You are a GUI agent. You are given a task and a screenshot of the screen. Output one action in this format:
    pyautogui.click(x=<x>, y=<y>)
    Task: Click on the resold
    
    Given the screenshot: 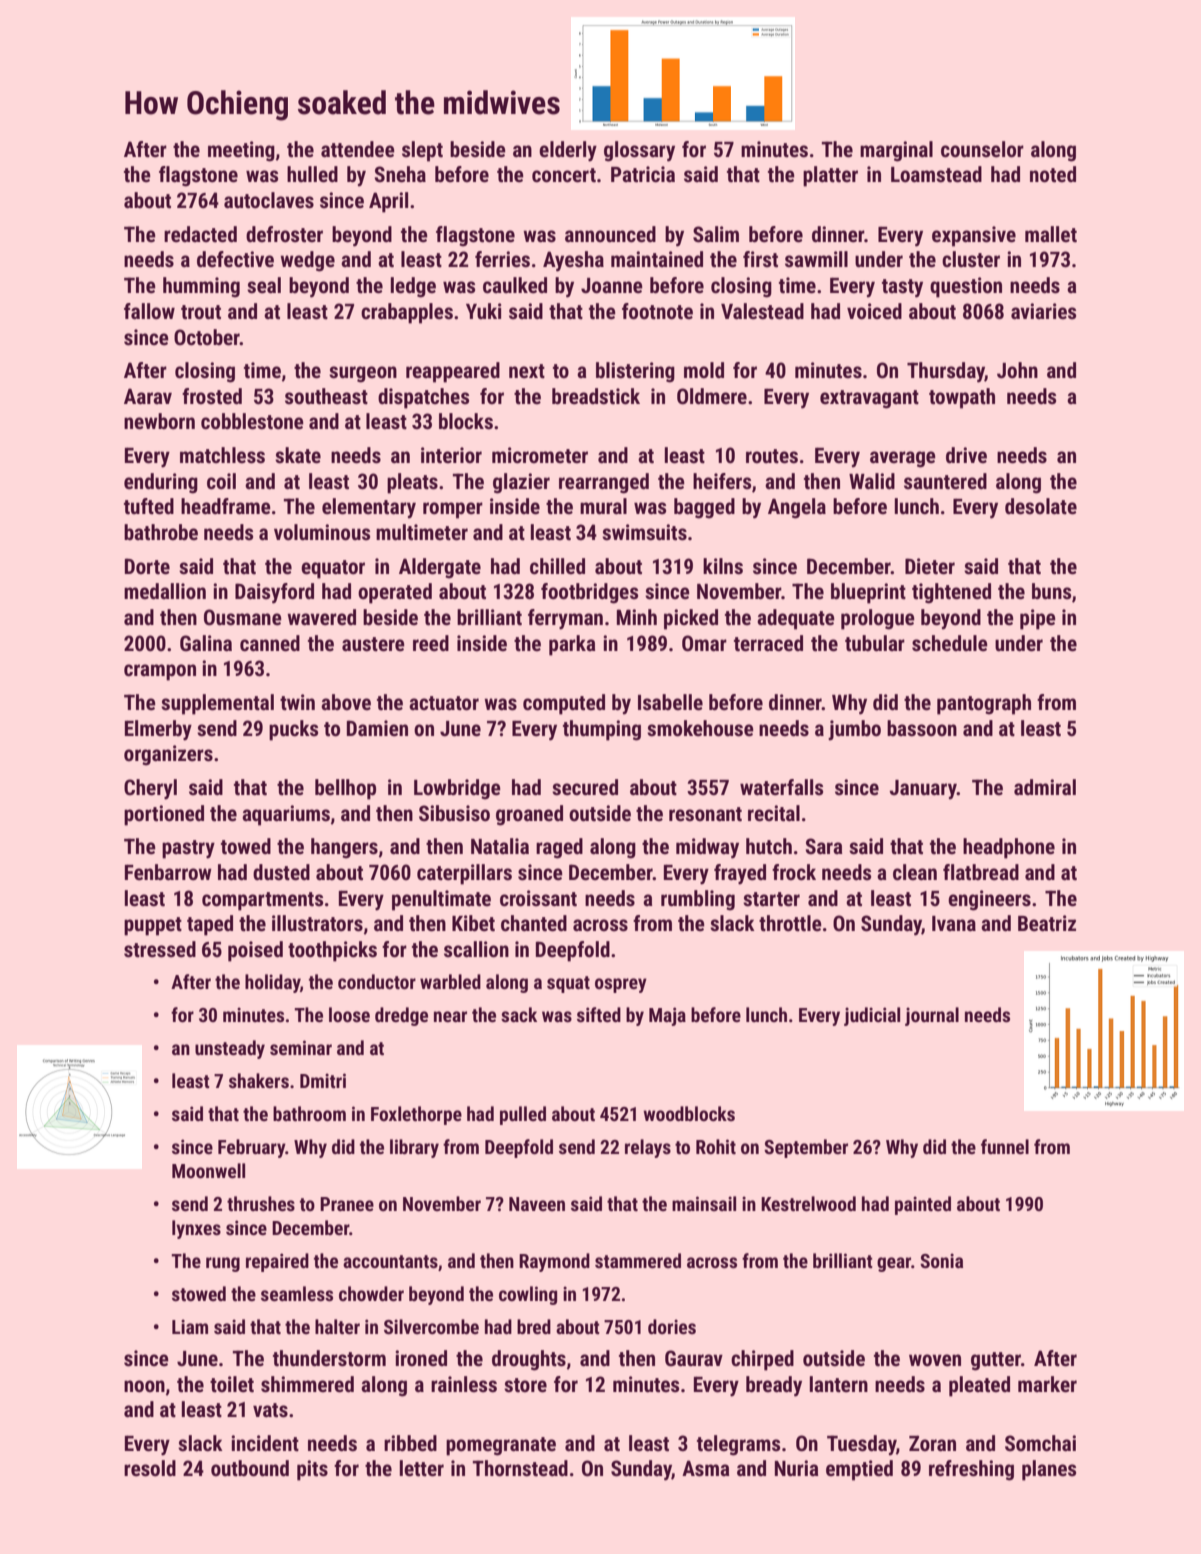 What is the action you would take?
    pyautogui.click(x=150, y=1468)
